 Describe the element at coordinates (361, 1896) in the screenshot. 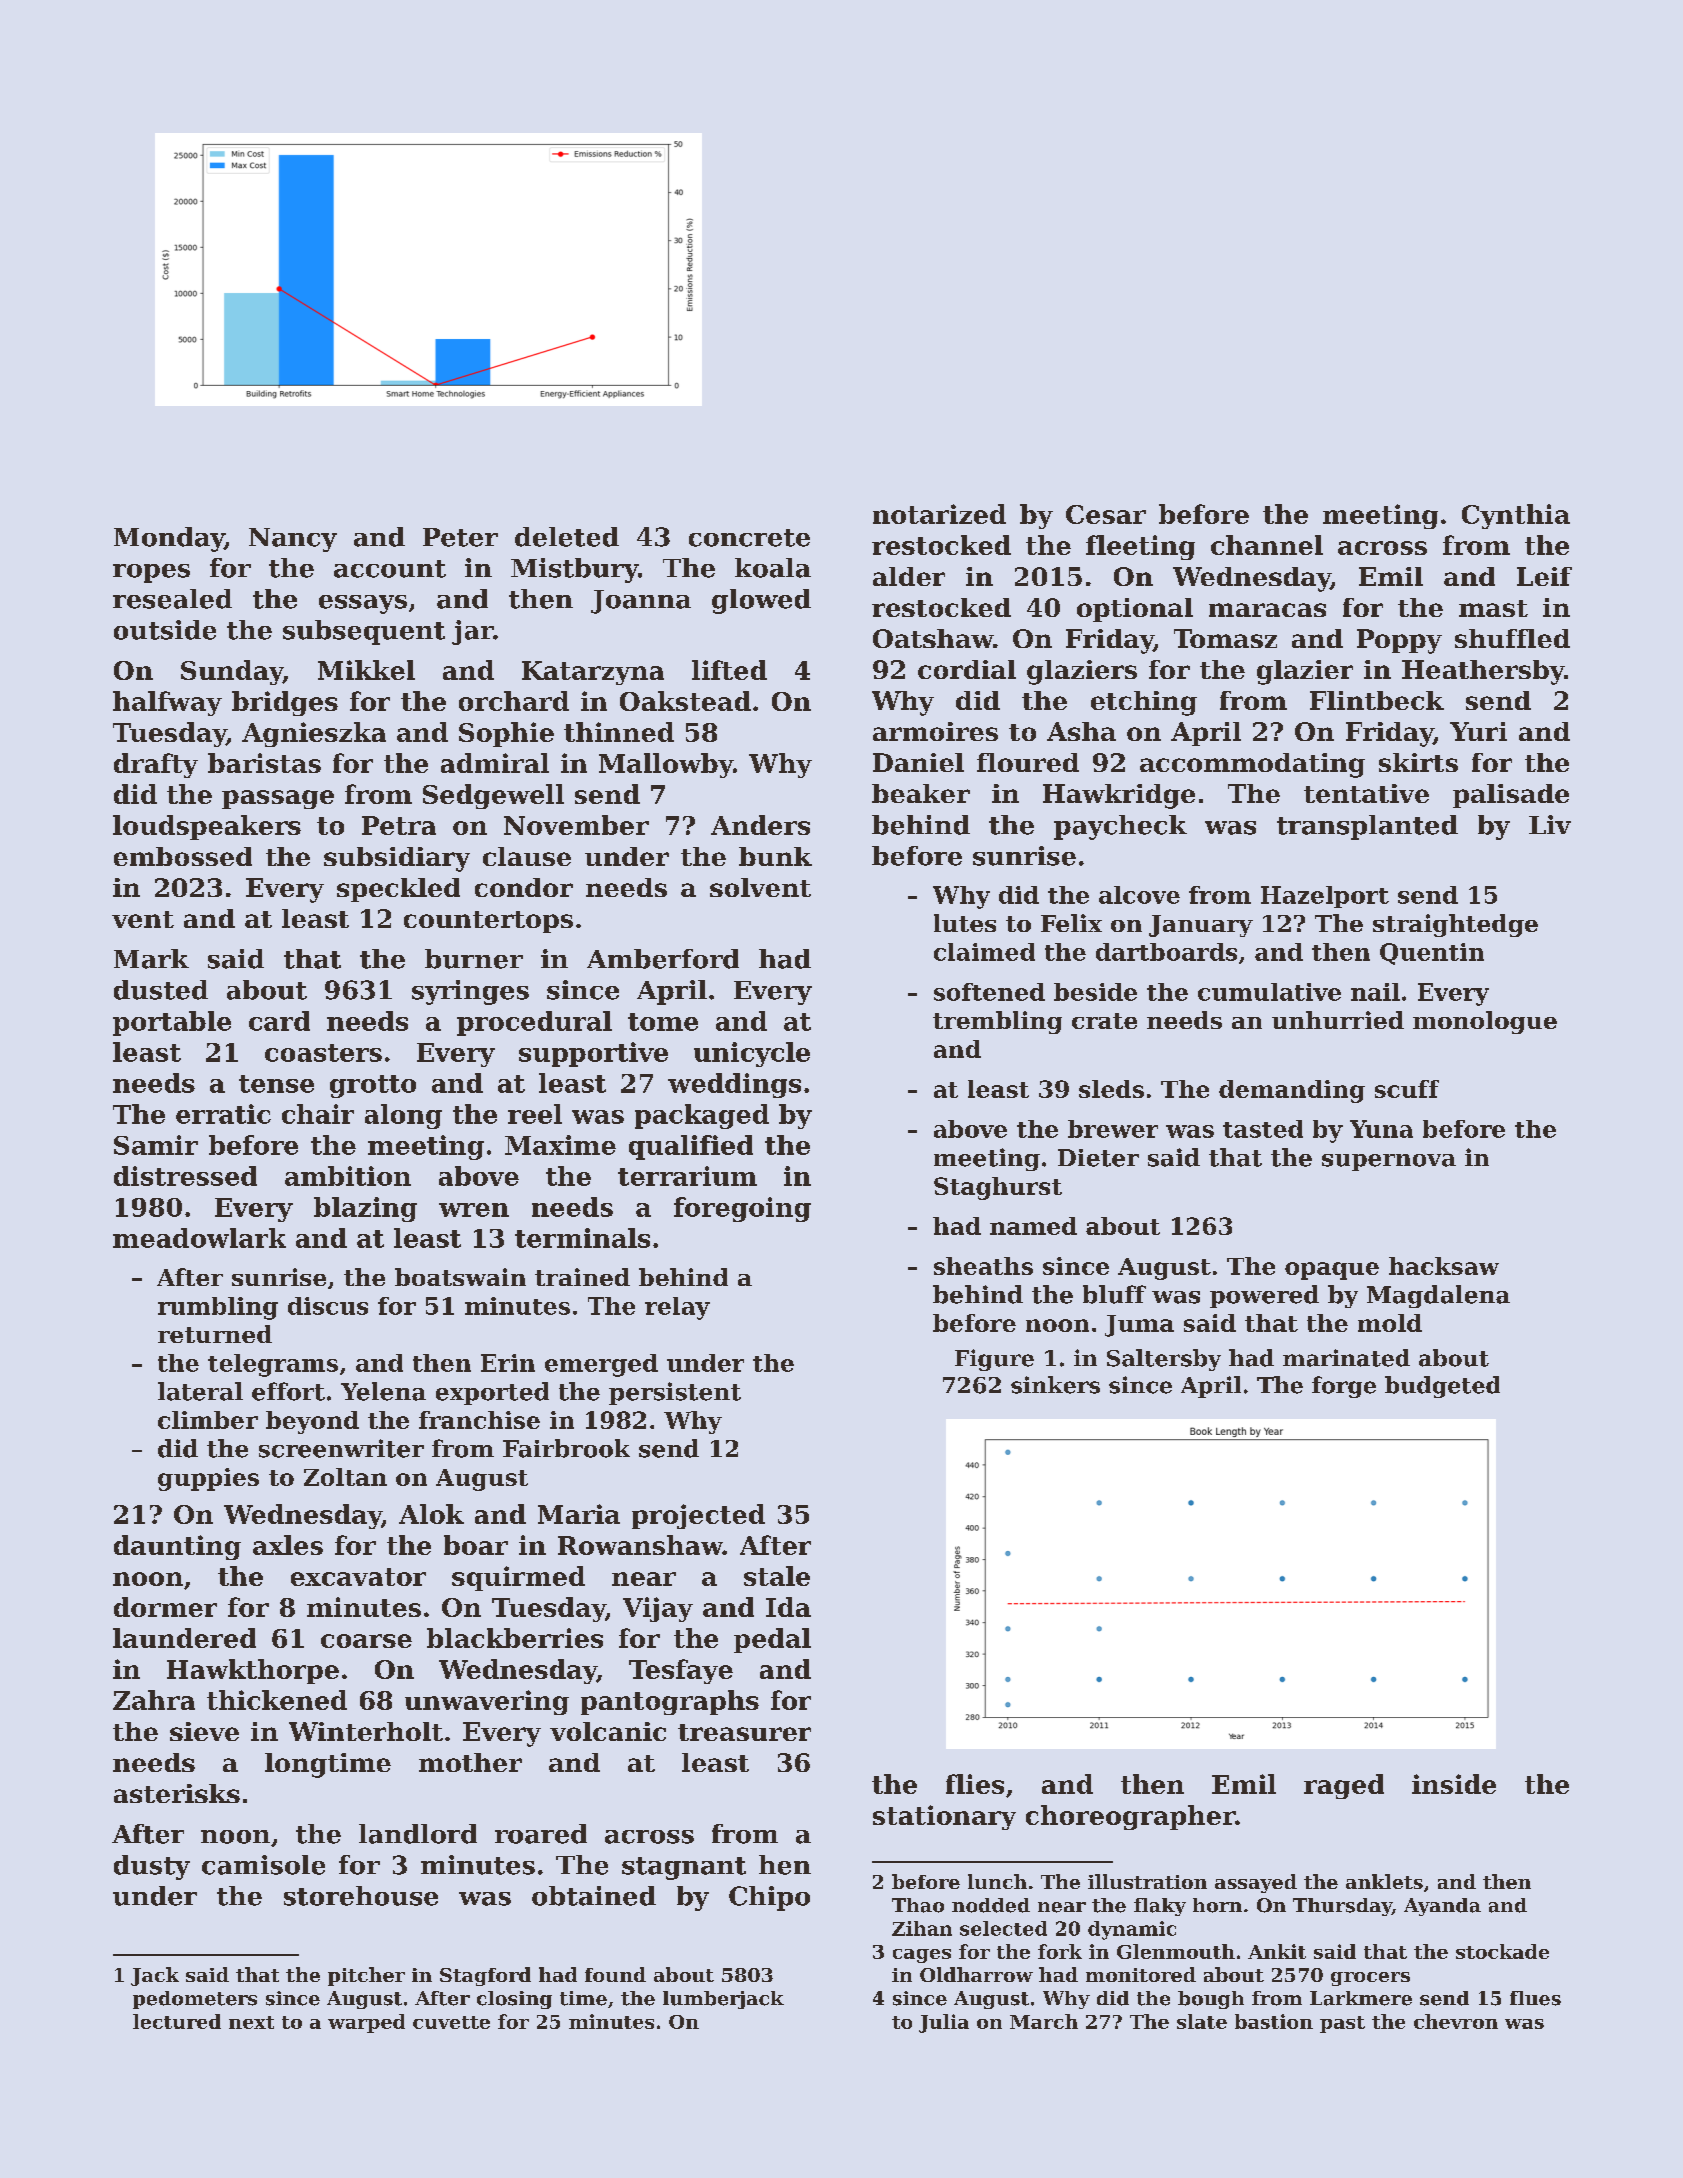

I see `storehouse` at that location.
